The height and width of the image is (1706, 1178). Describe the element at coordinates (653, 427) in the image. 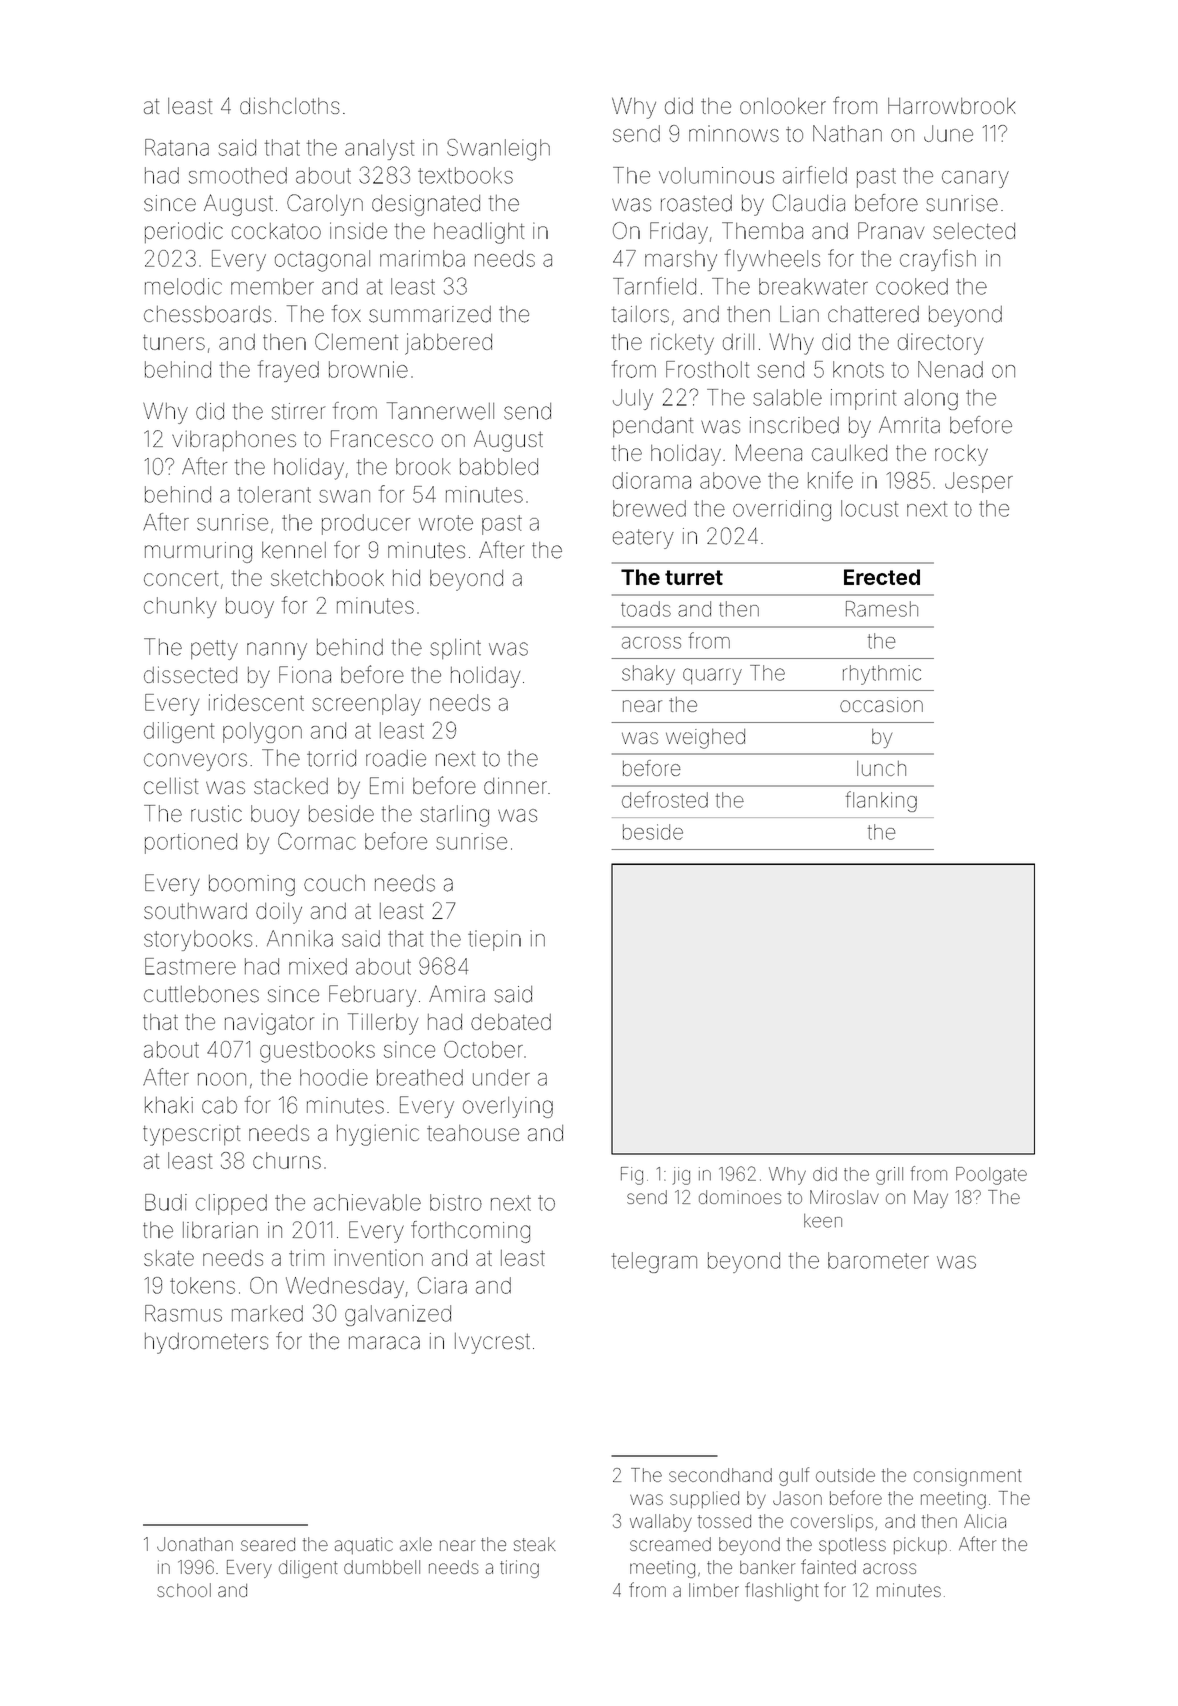

I see `pendant` at that location.
